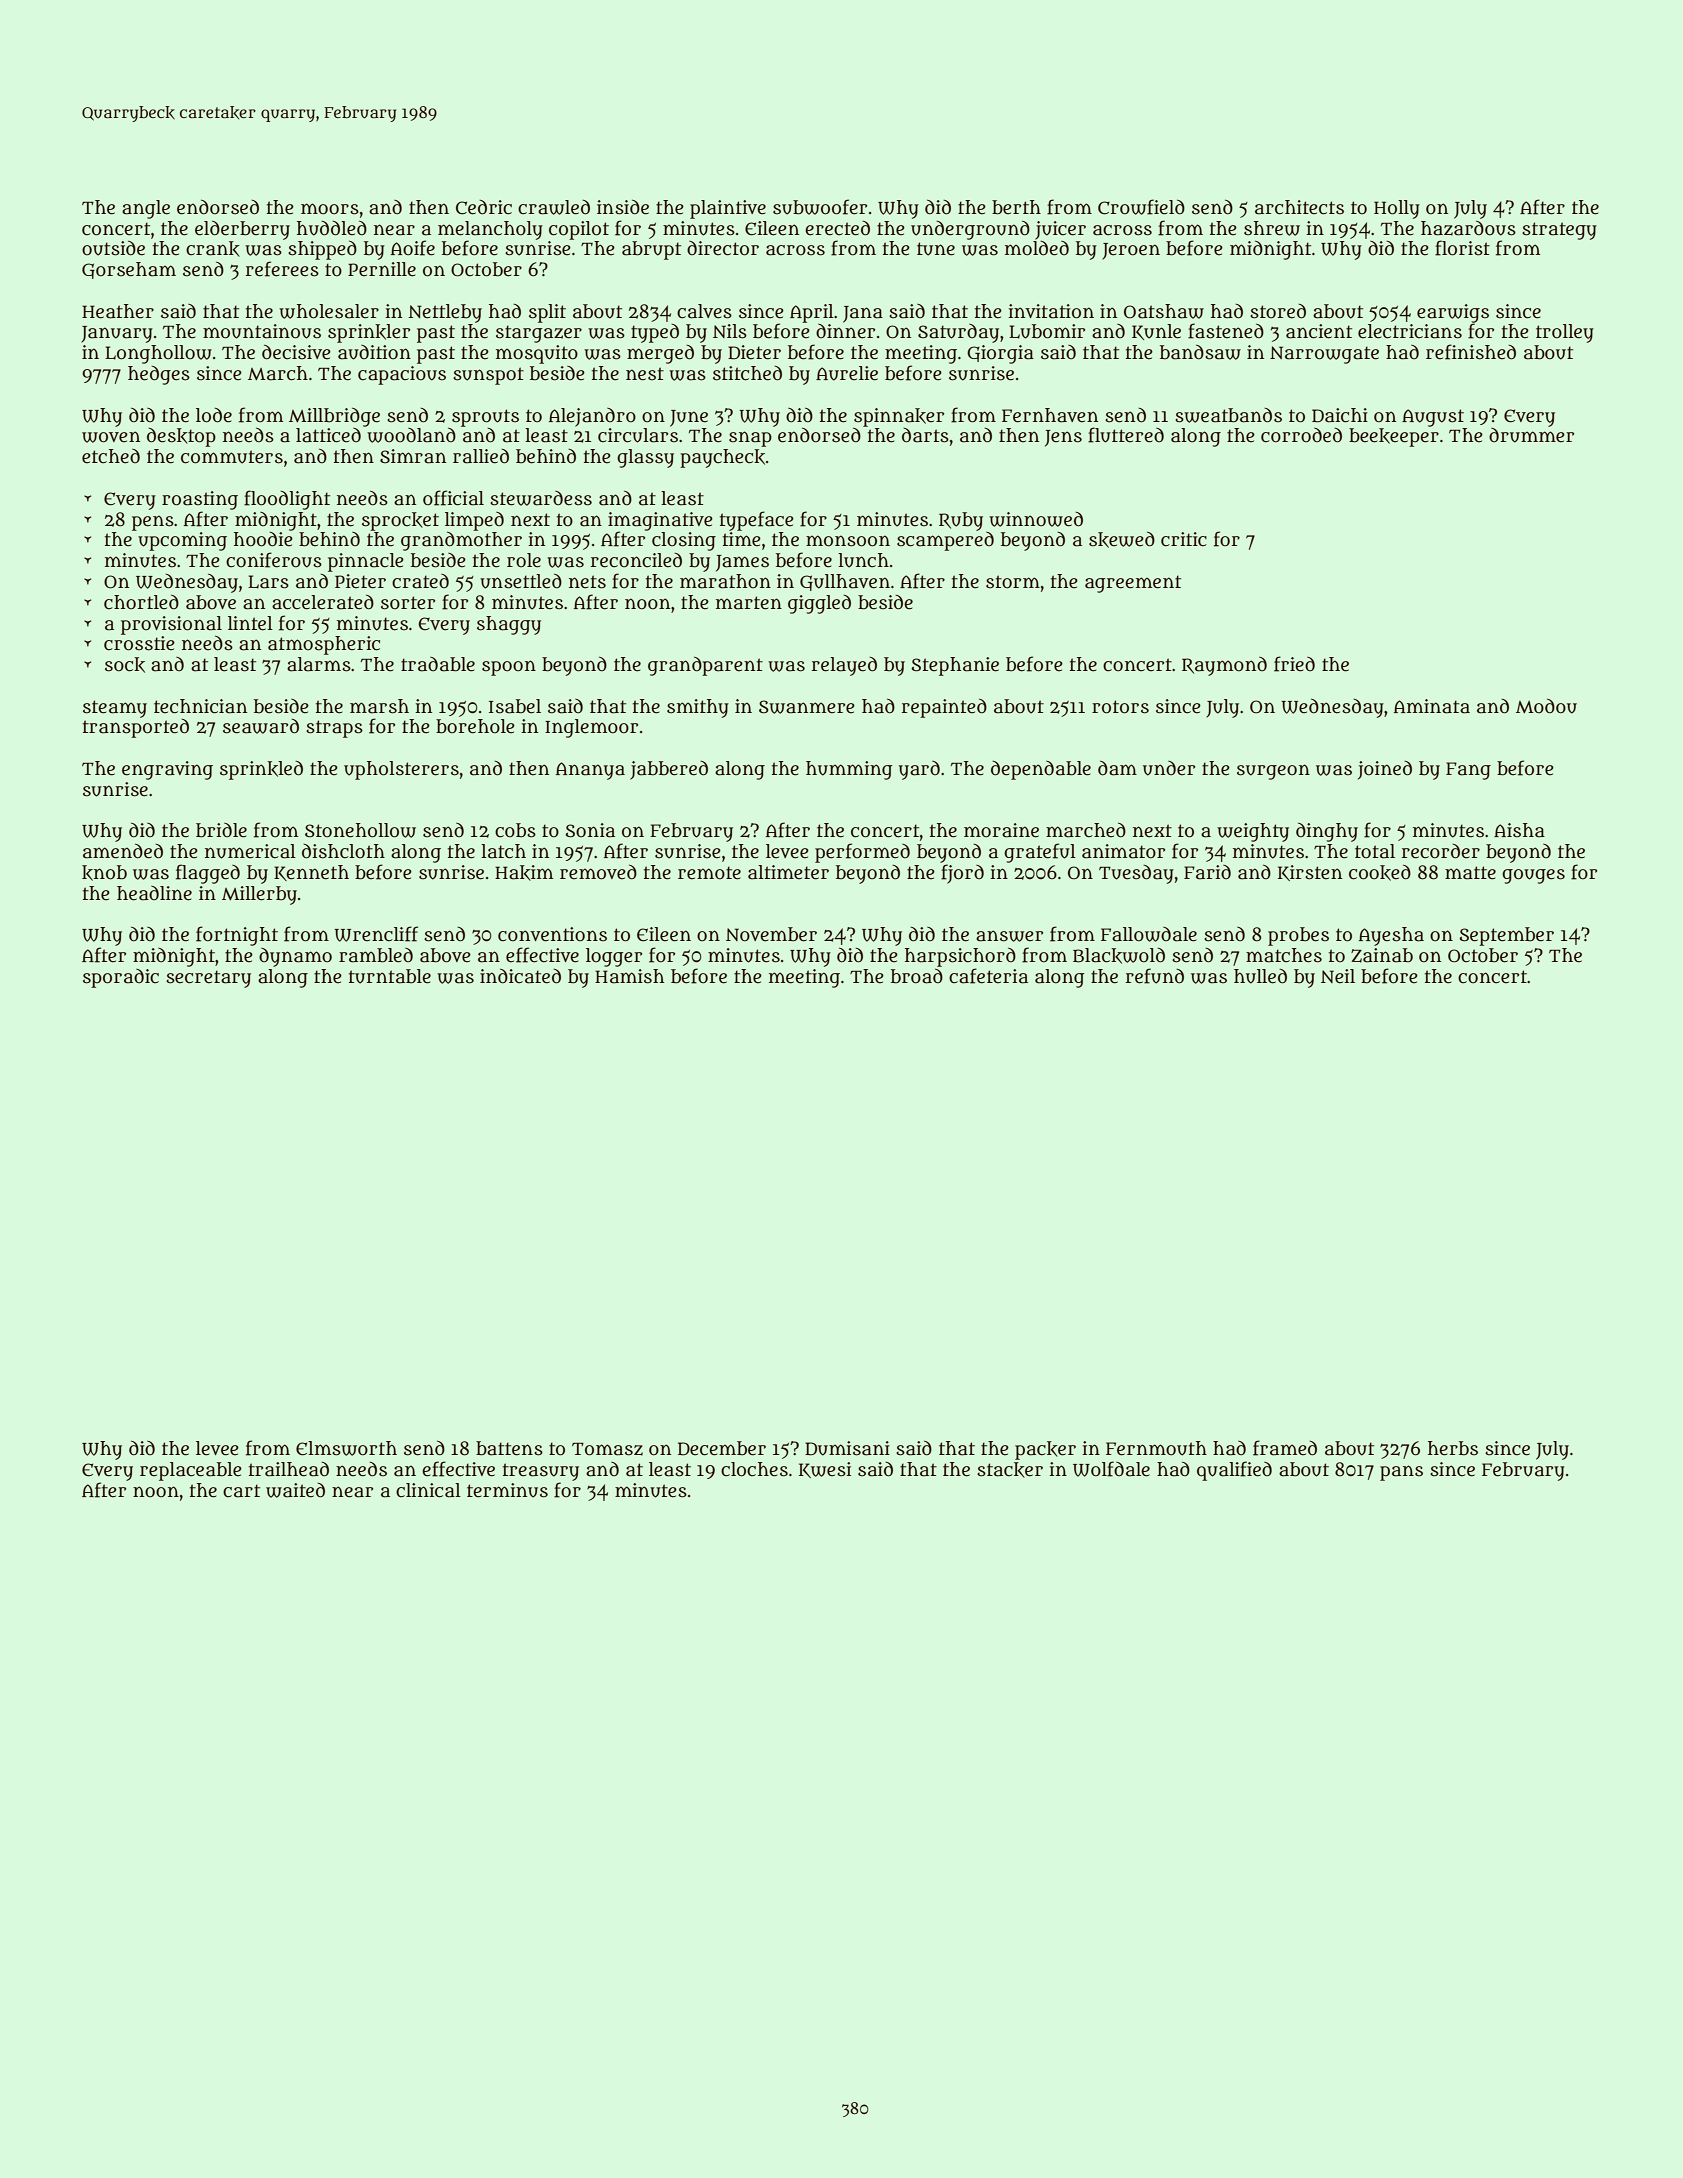 Image resolution: width=1683 pixels, height=2178 pixels. Describe the element at coordinates (629, 976) in the screenshot. I see `Hamish` at that location.
